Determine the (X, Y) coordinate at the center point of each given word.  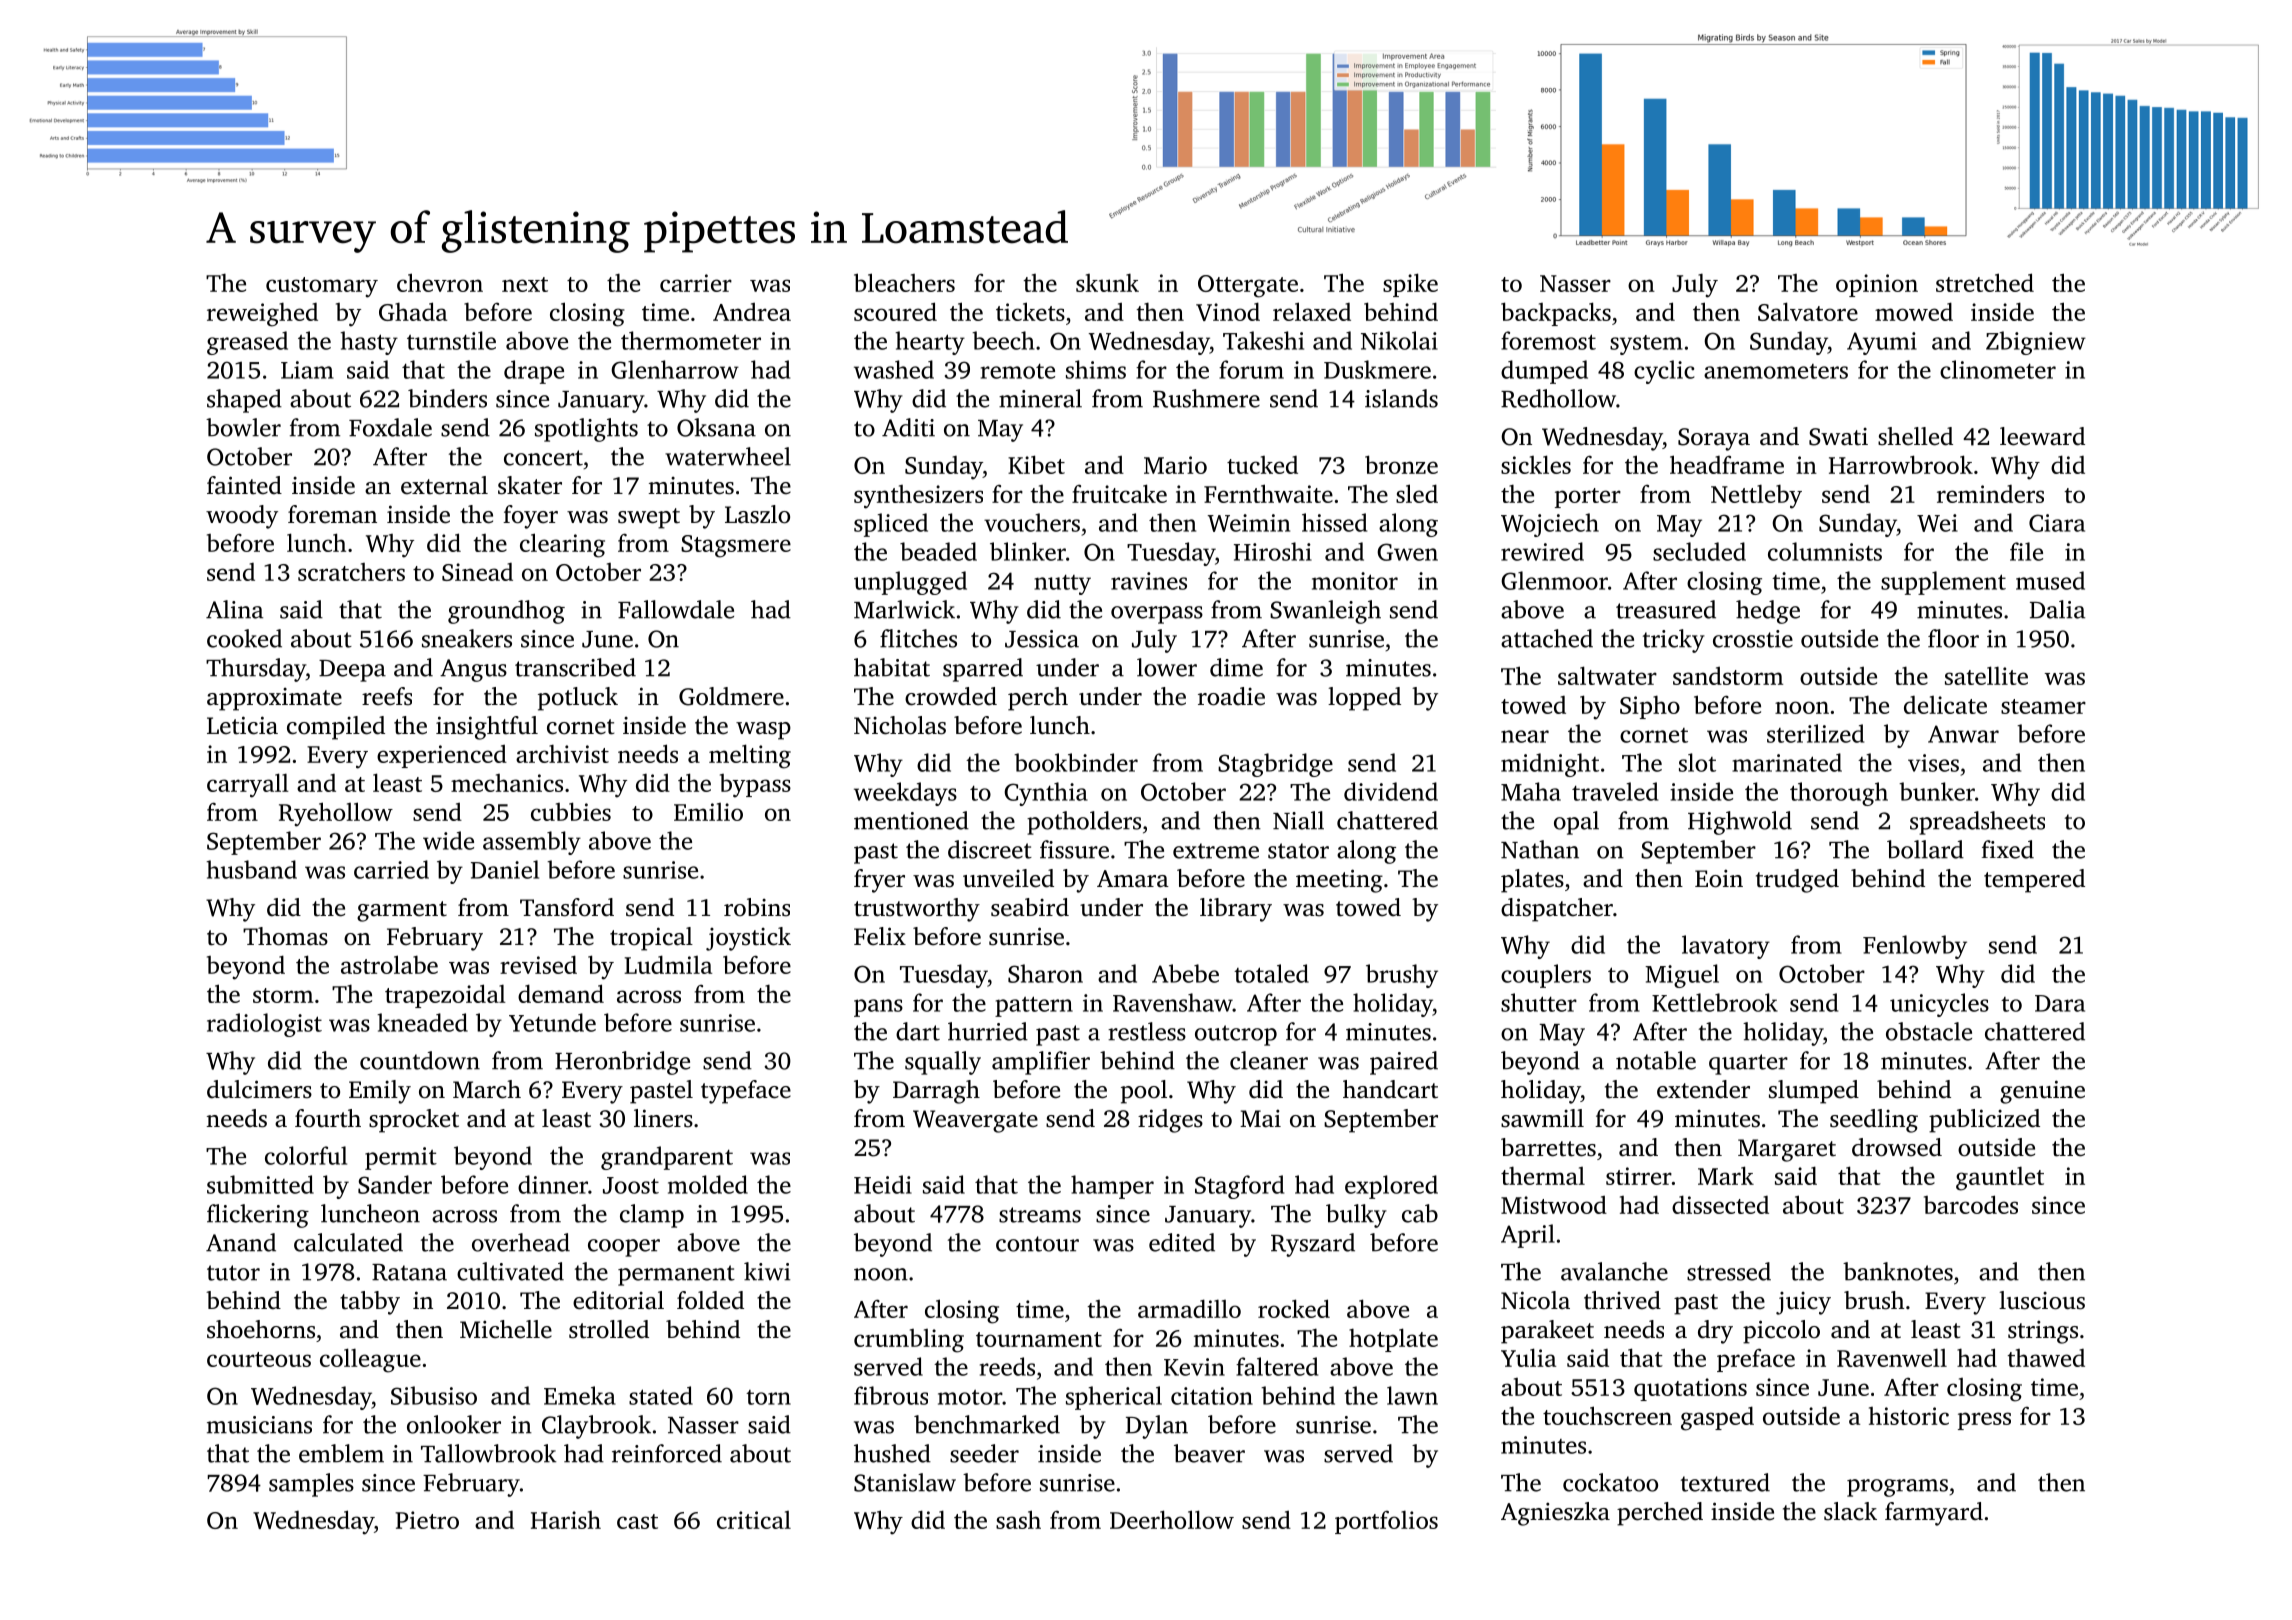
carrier (696, 283)
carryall (248, 785)
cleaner (1269, 1060)
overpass (1157, 615)
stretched (1985, 282)
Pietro (427, 1520)
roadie (1231, 696)
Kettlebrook (1715, 1002)
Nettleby (1756, 496)
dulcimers (259, 1089)
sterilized (1815, 733)
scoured (895, 311)
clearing (562, 545)
